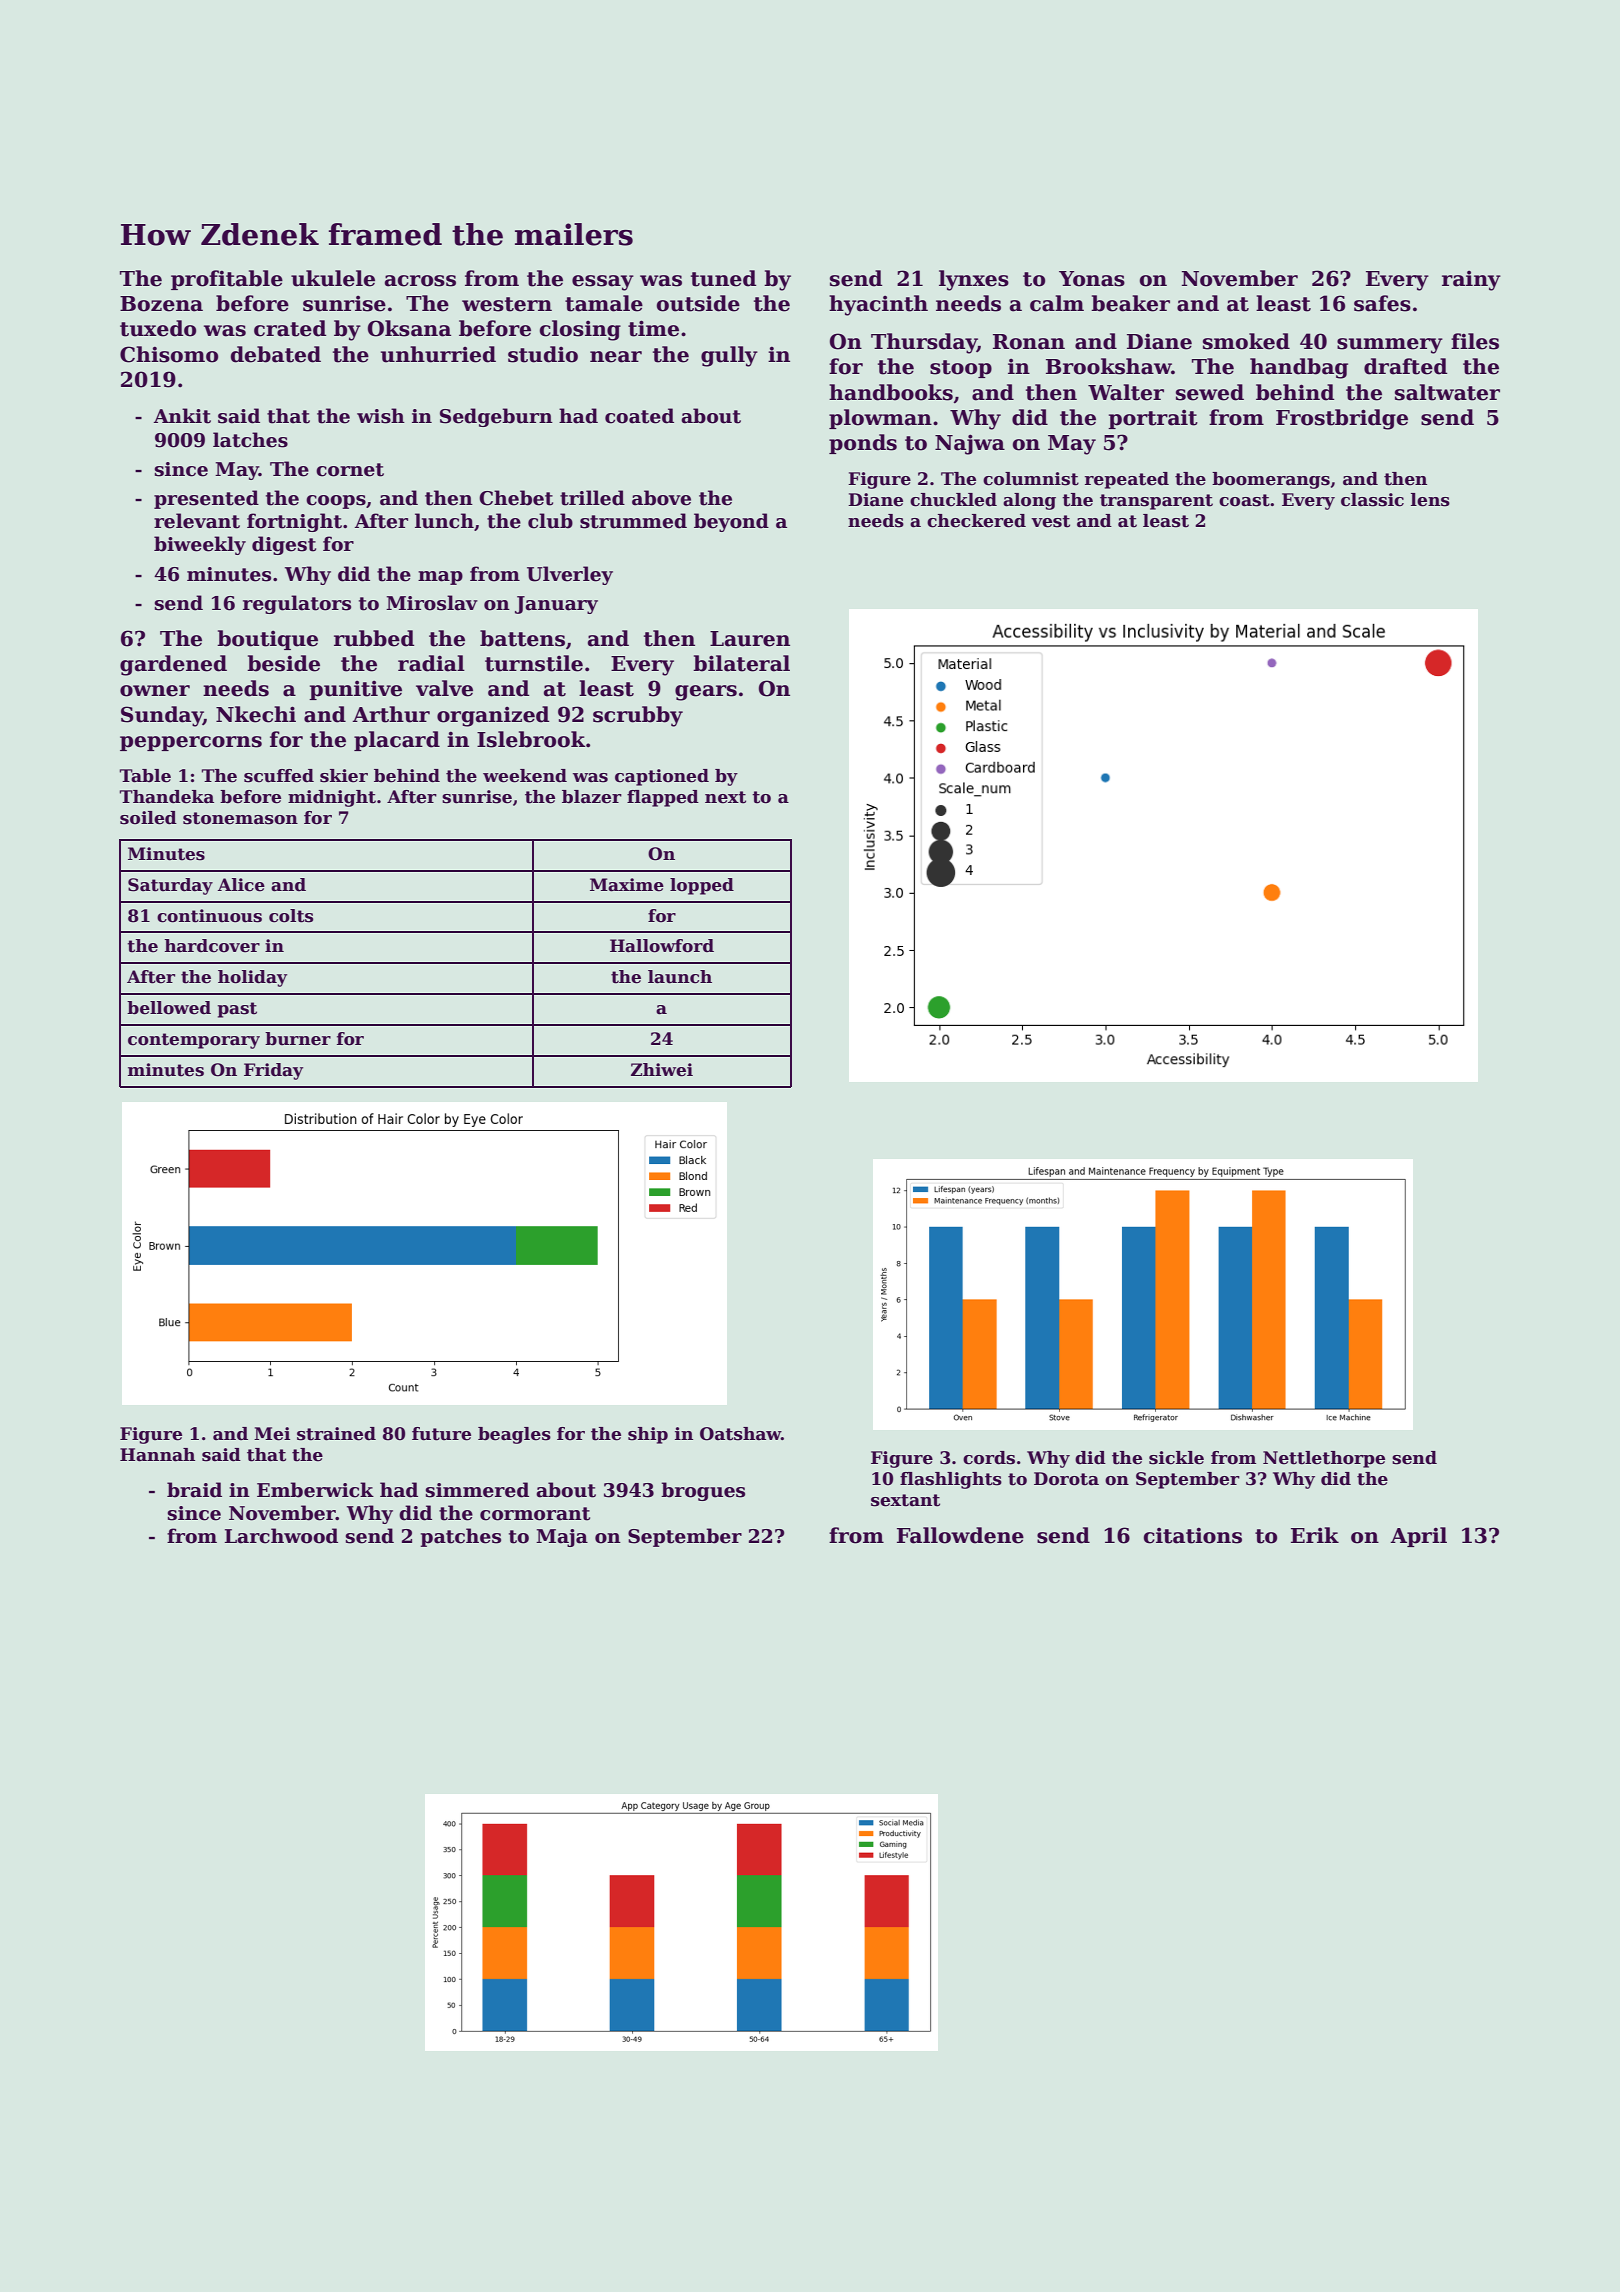 This screenshot has height=2292, width=1620. I want to click on Zhiwei, so click(662, 1070).
